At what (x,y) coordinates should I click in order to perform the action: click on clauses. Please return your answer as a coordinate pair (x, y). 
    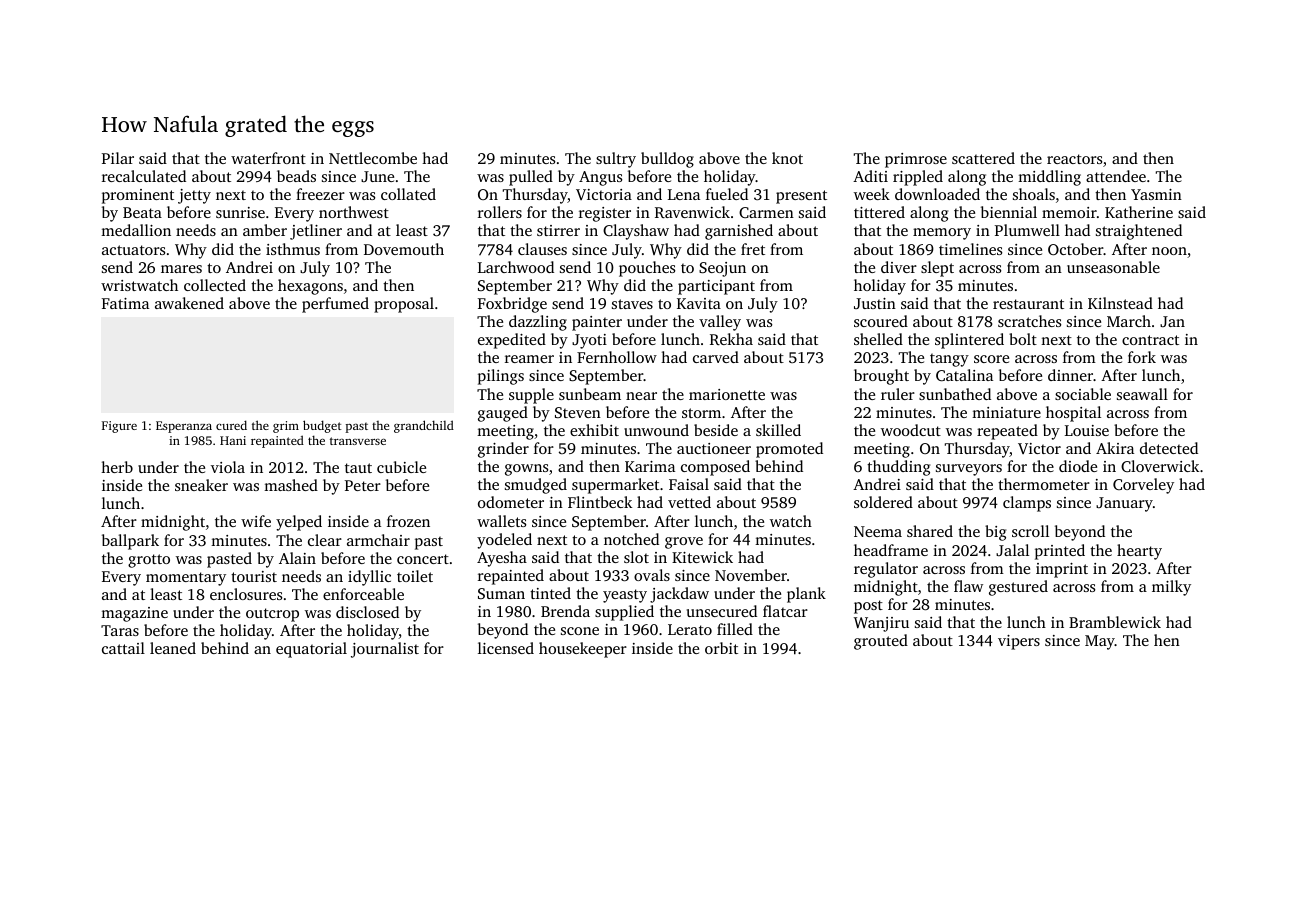
    Looking at the image, I should click on (542, 249).
